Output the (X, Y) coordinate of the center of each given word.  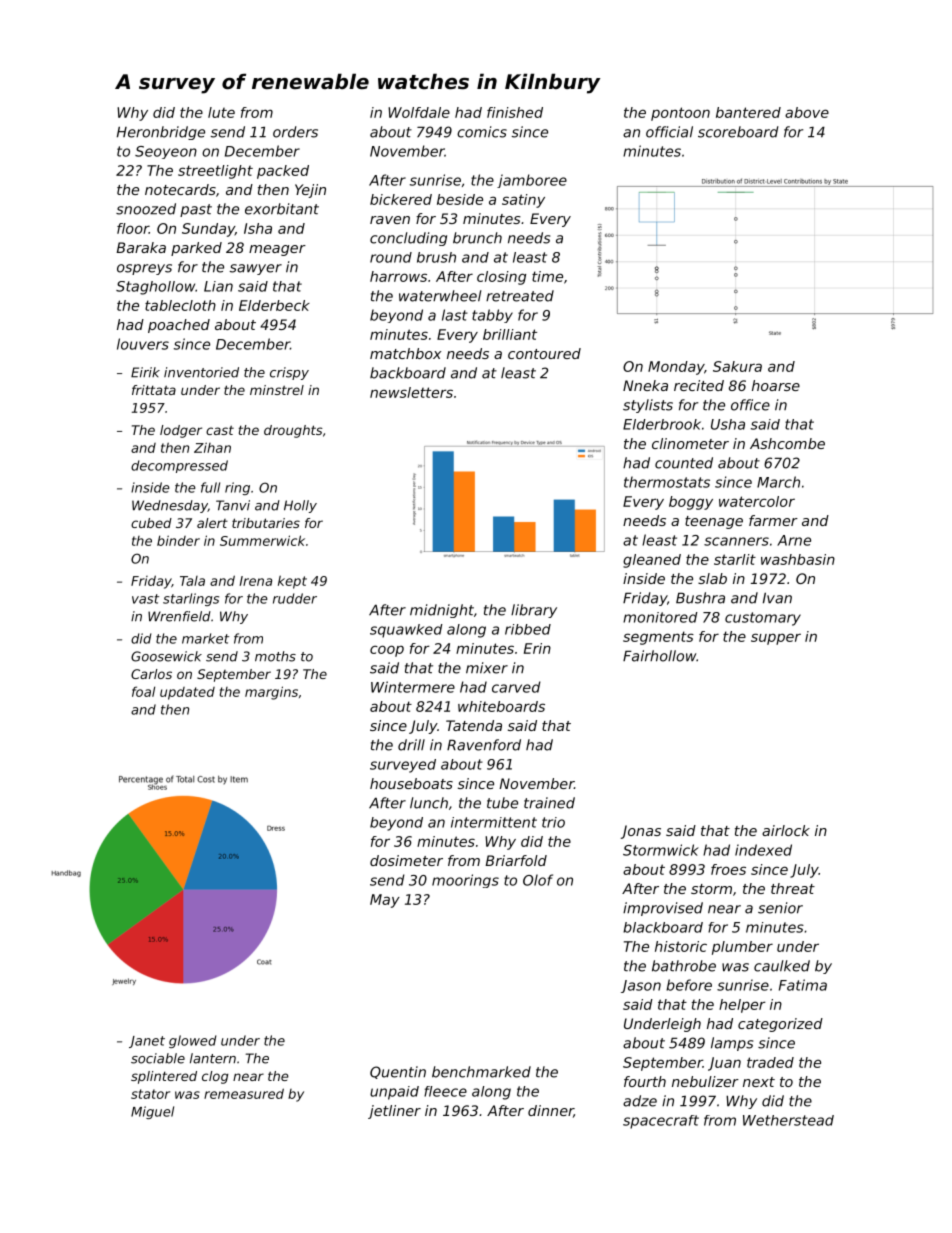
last (455, 315)
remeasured (244, 1093)
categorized (780, 1025)
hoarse (776, 385)
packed (283, 172)
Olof (538, 880)
